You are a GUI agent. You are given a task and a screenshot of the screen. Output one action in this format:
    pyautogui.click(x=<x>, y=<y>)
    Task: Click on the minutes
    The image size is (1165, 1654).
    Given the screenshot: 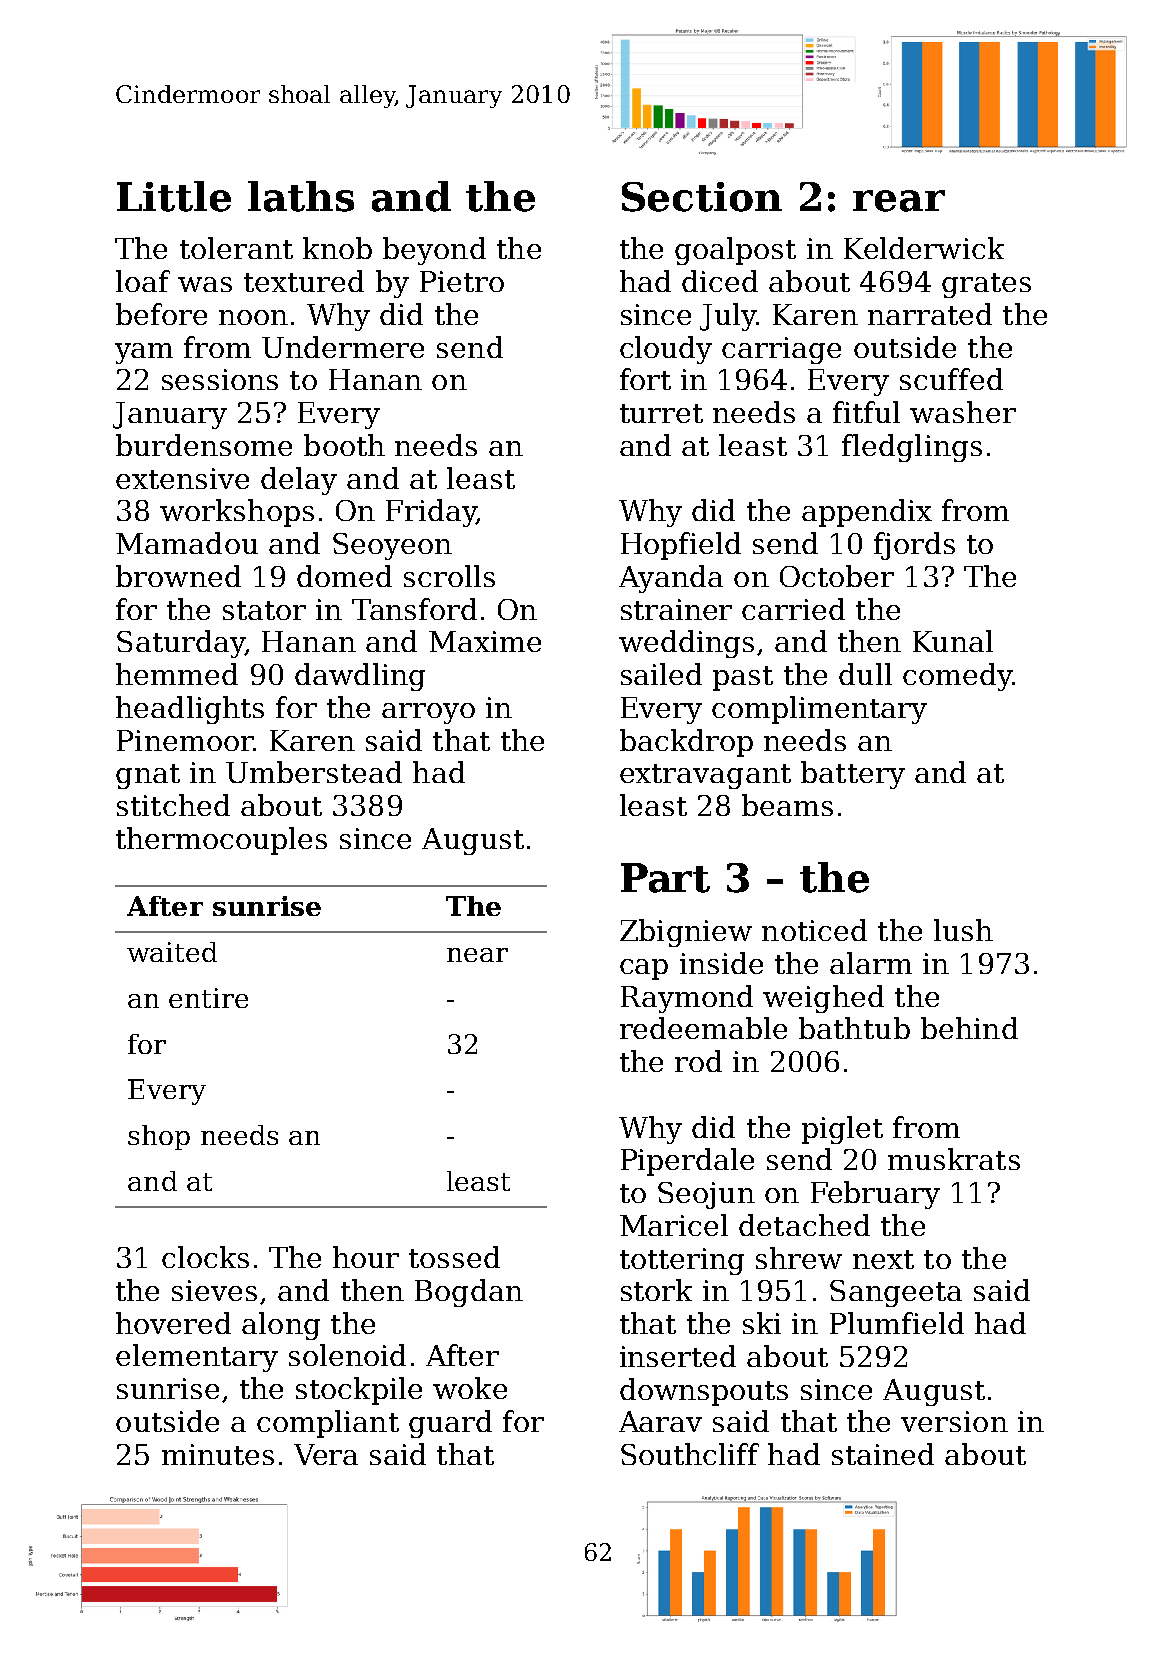 What is the action you would take?
    pyautogui.click(x=218, y=1454)
